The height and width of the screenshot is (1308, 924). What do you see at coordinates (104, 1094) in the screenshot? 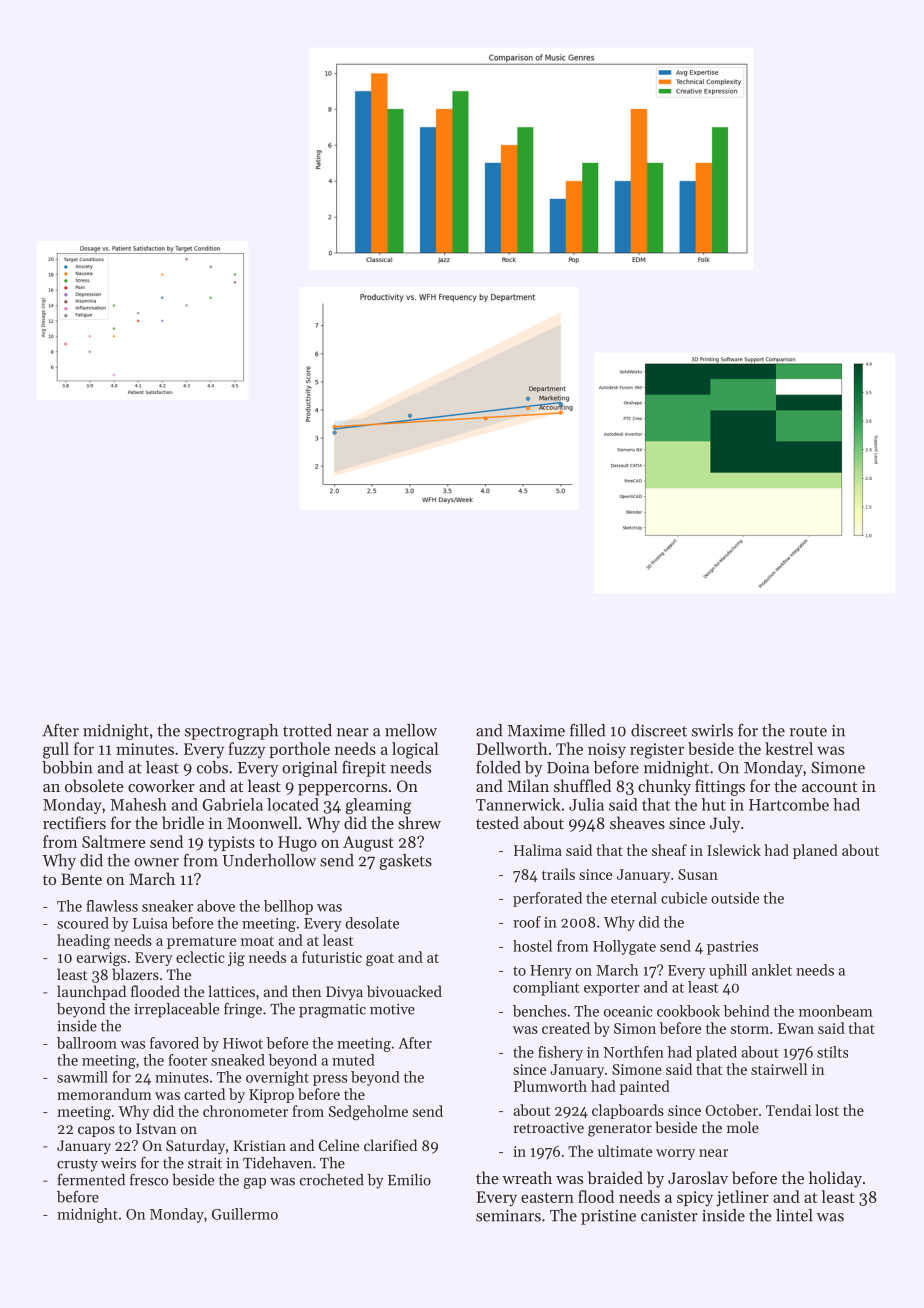
I see `memorandum` at bounding box center [104, 1094].
